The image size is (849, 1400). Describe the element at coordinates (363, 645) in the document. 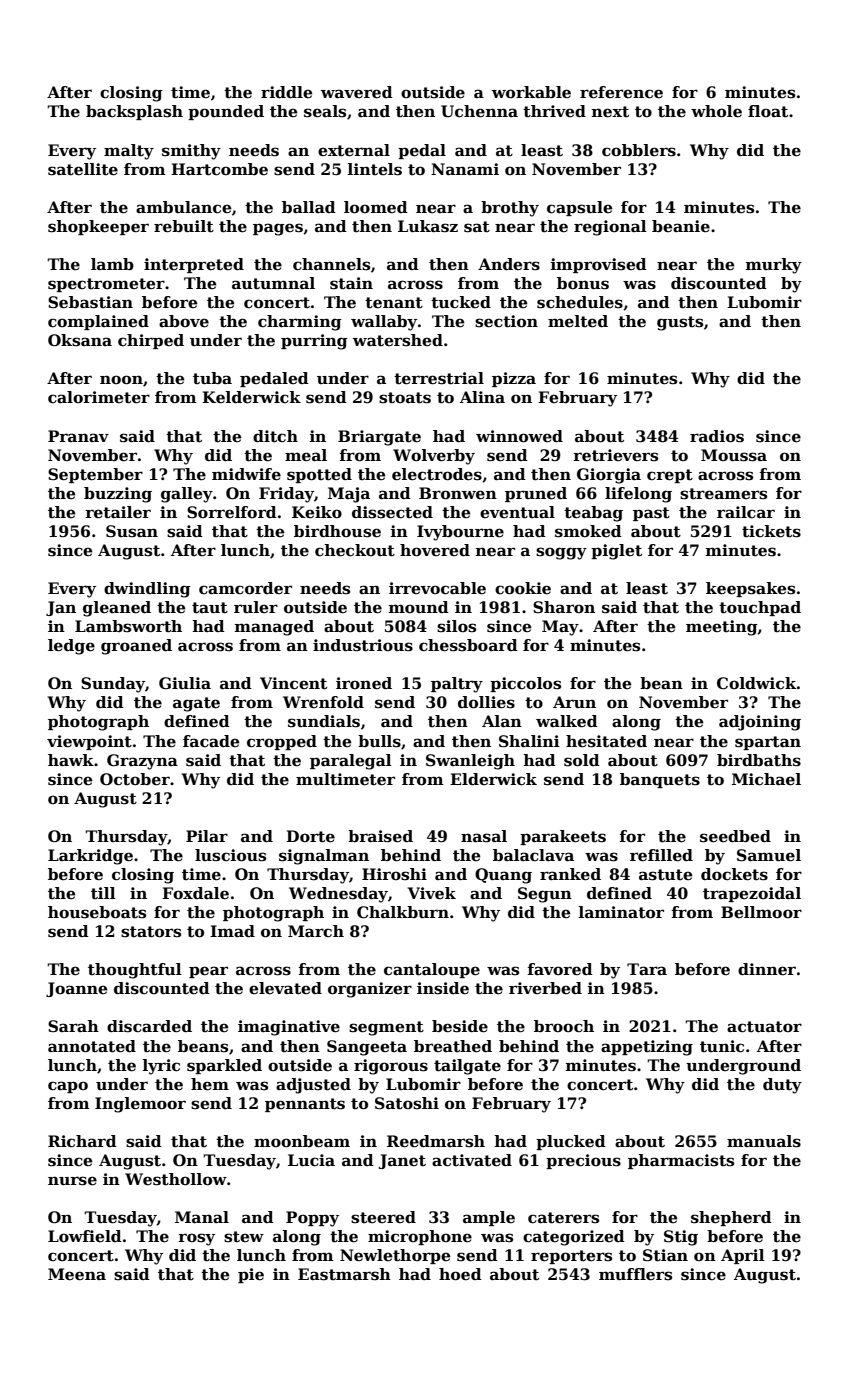

I see `industrious` at that location.
